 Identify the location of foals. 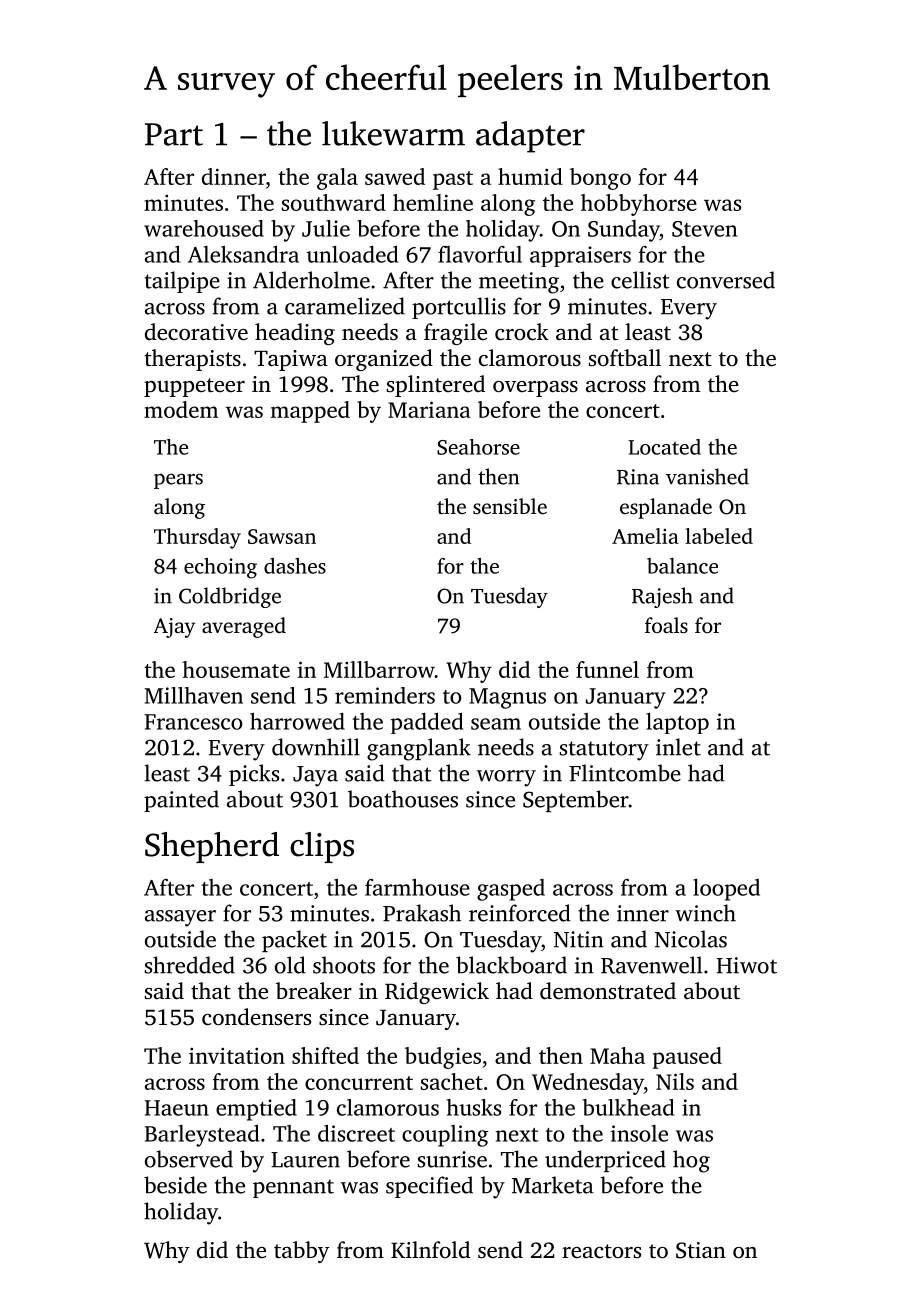
(666, 625).
